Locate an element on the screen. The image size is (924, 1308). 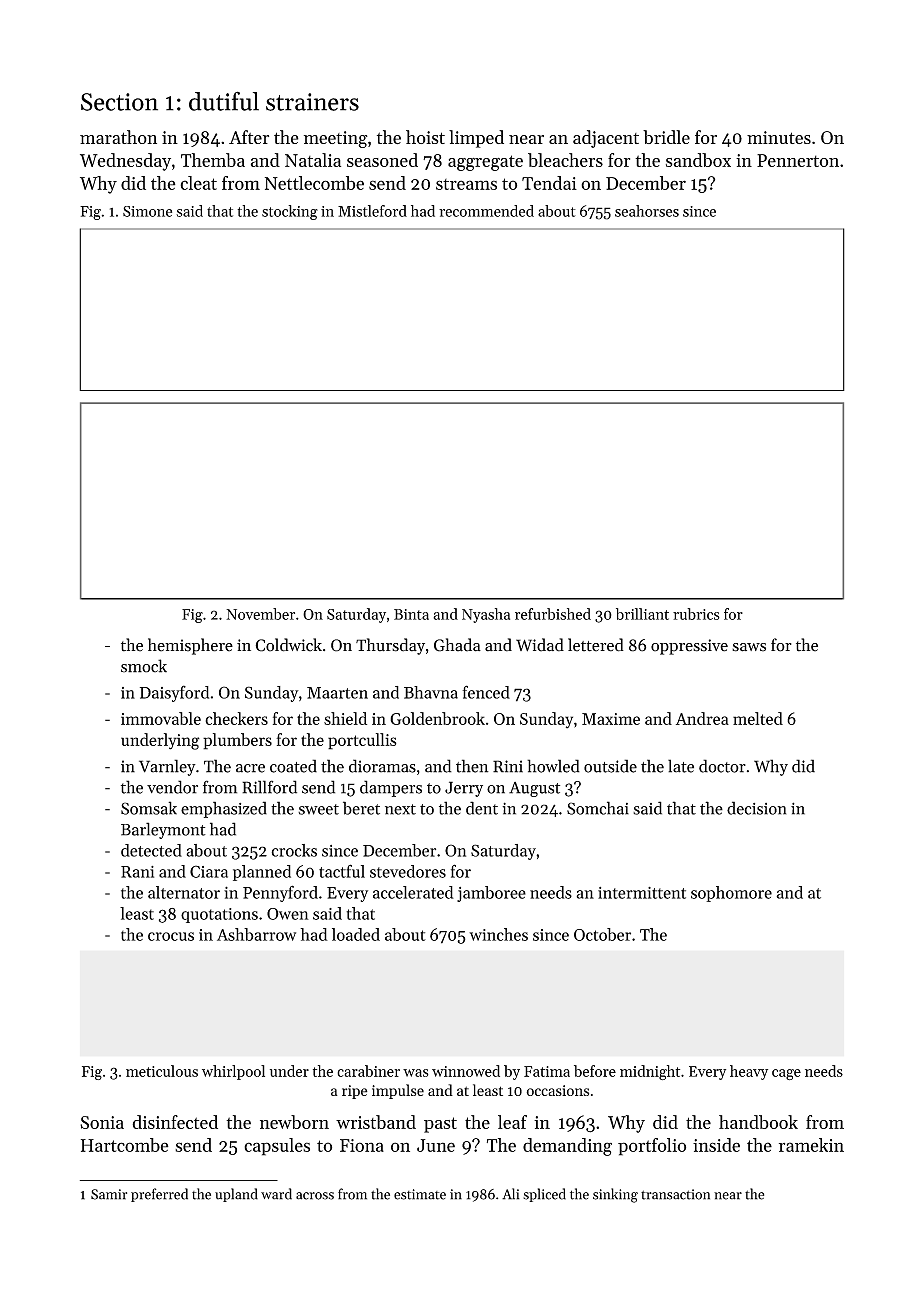
plumbers is located at coordinates (237, 741).
